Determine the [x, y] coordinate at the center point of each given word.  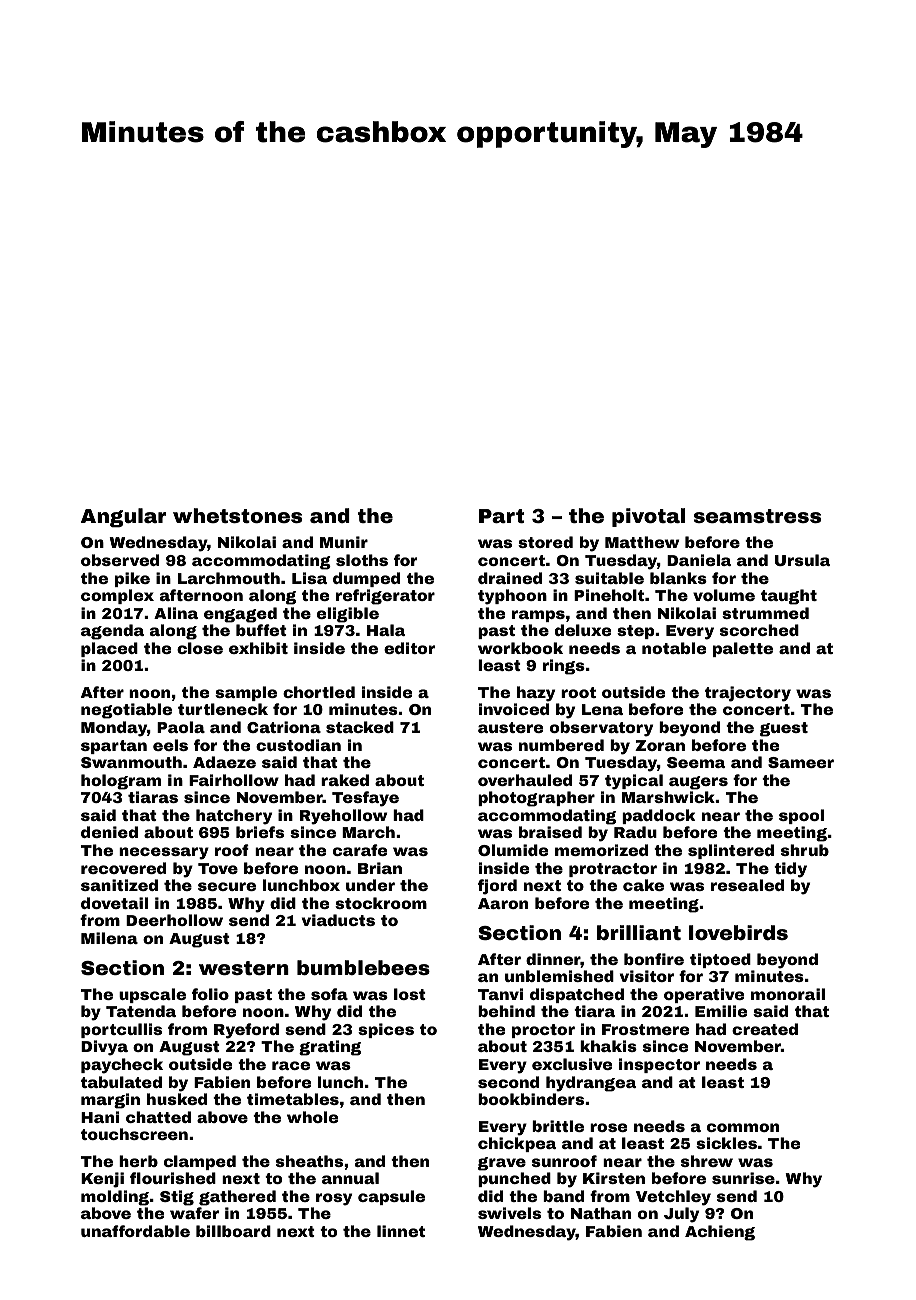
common [743, 1127]
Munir [344, 542]
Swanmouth [131, 762]
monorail [788, 994]
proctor [543, 1031]
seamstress [757, 516]
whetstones [237, 515]
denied [109, 832]
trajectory [748, 694]
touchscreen [134, 1134]
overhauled [525, 780]
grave [502, 1164]
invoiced [514, 709]
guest [784, 729]
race [291, 1065]
